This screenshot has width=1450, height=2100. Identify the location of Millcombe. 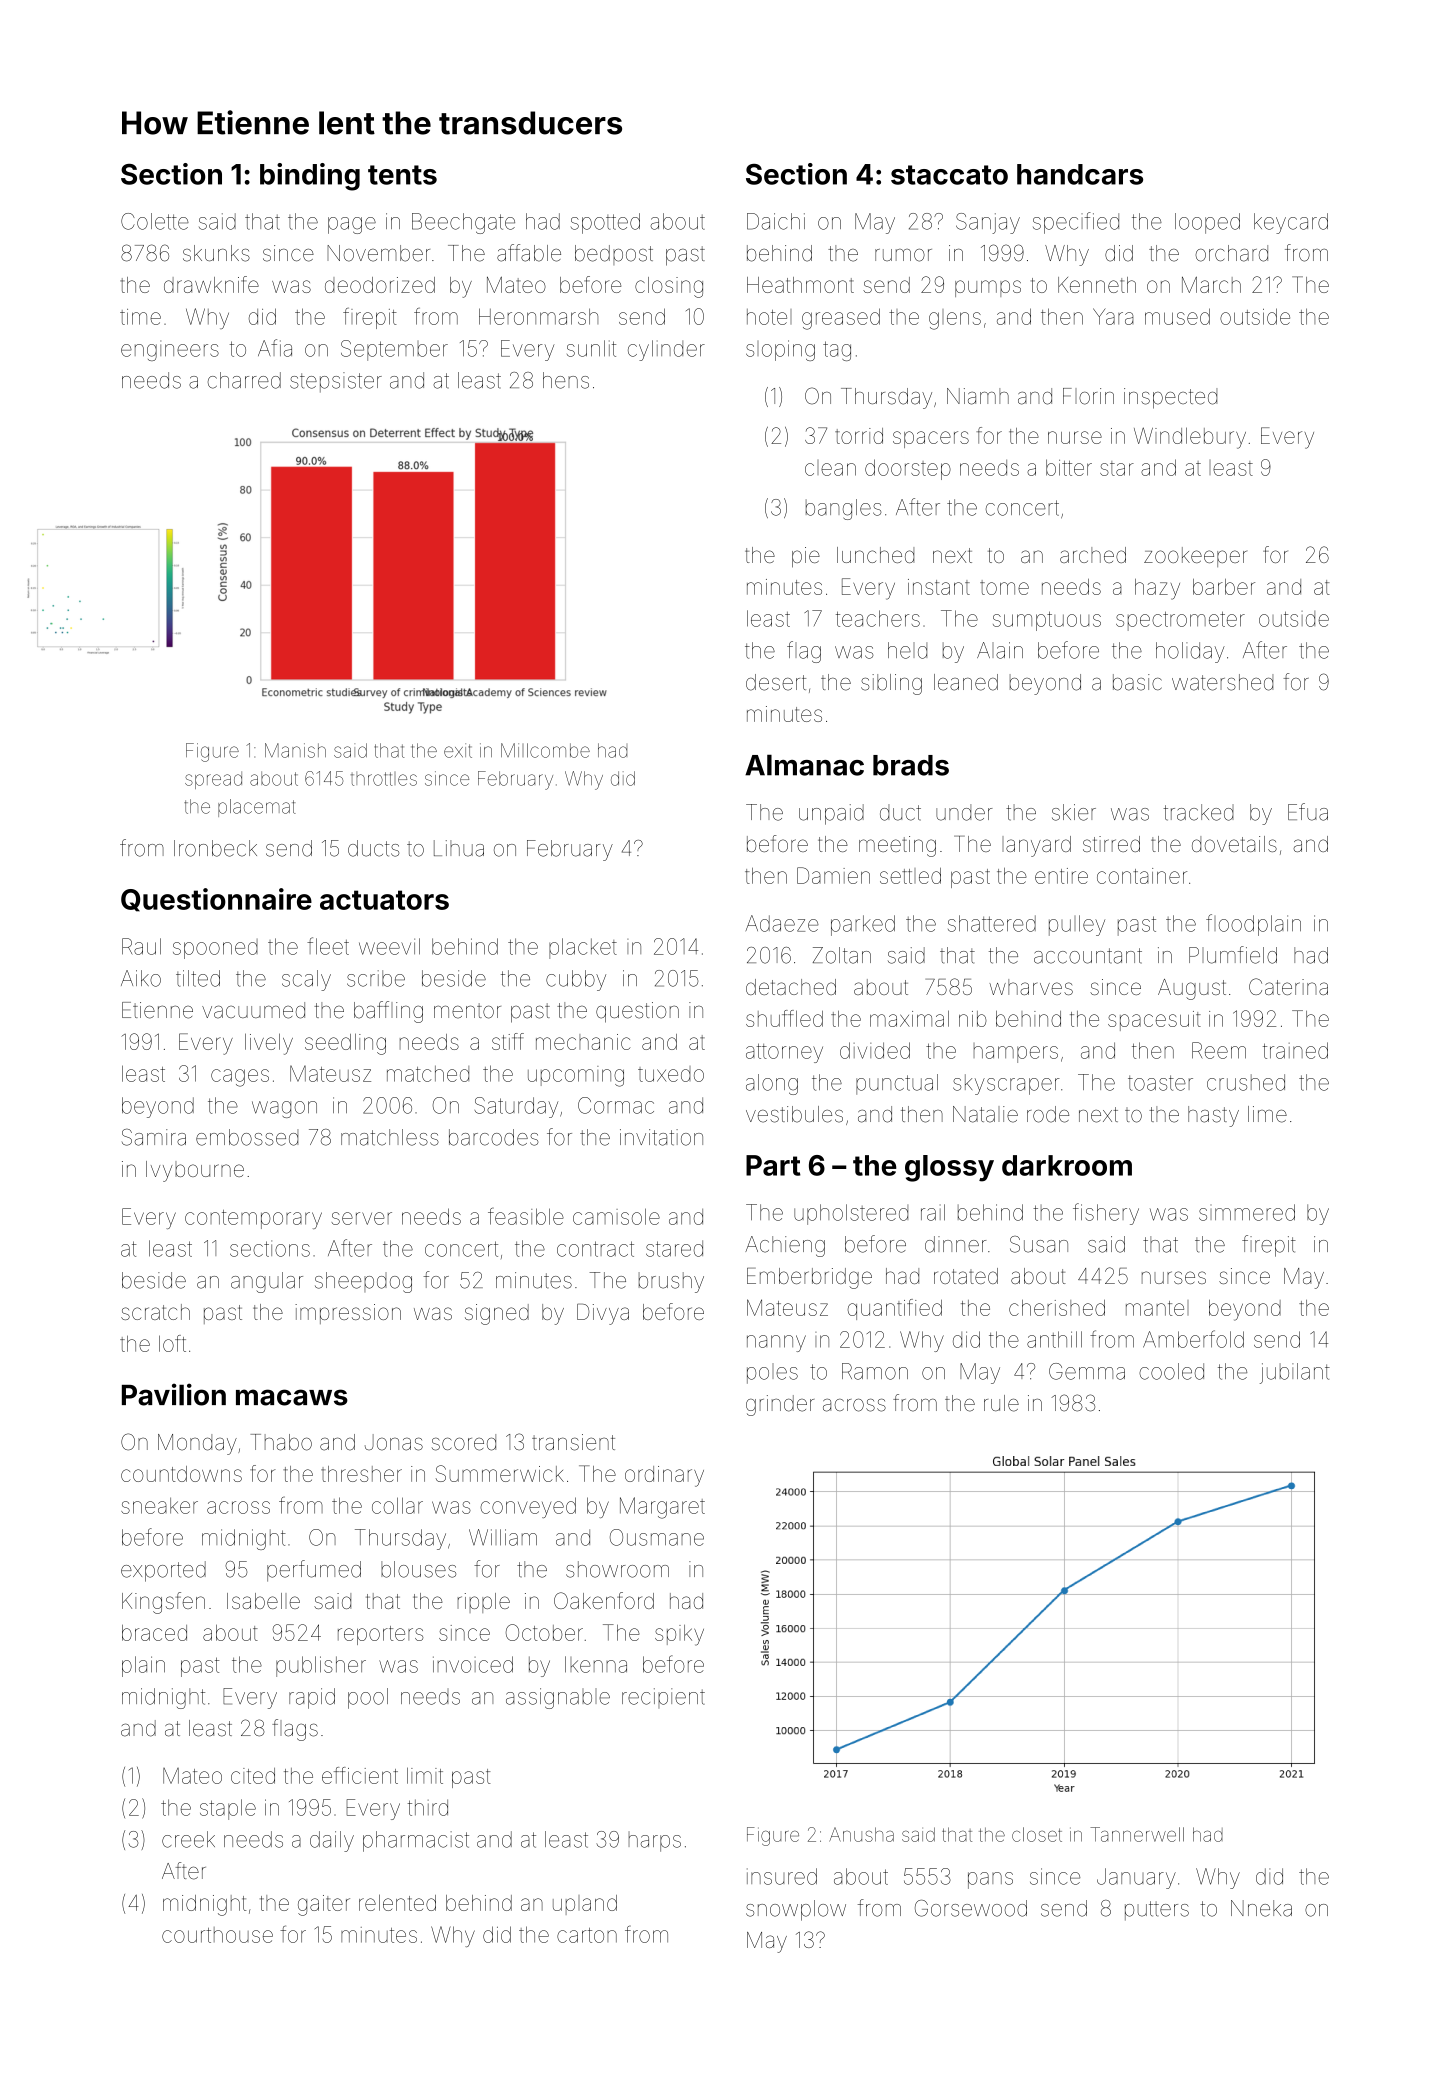
(545, 750).
